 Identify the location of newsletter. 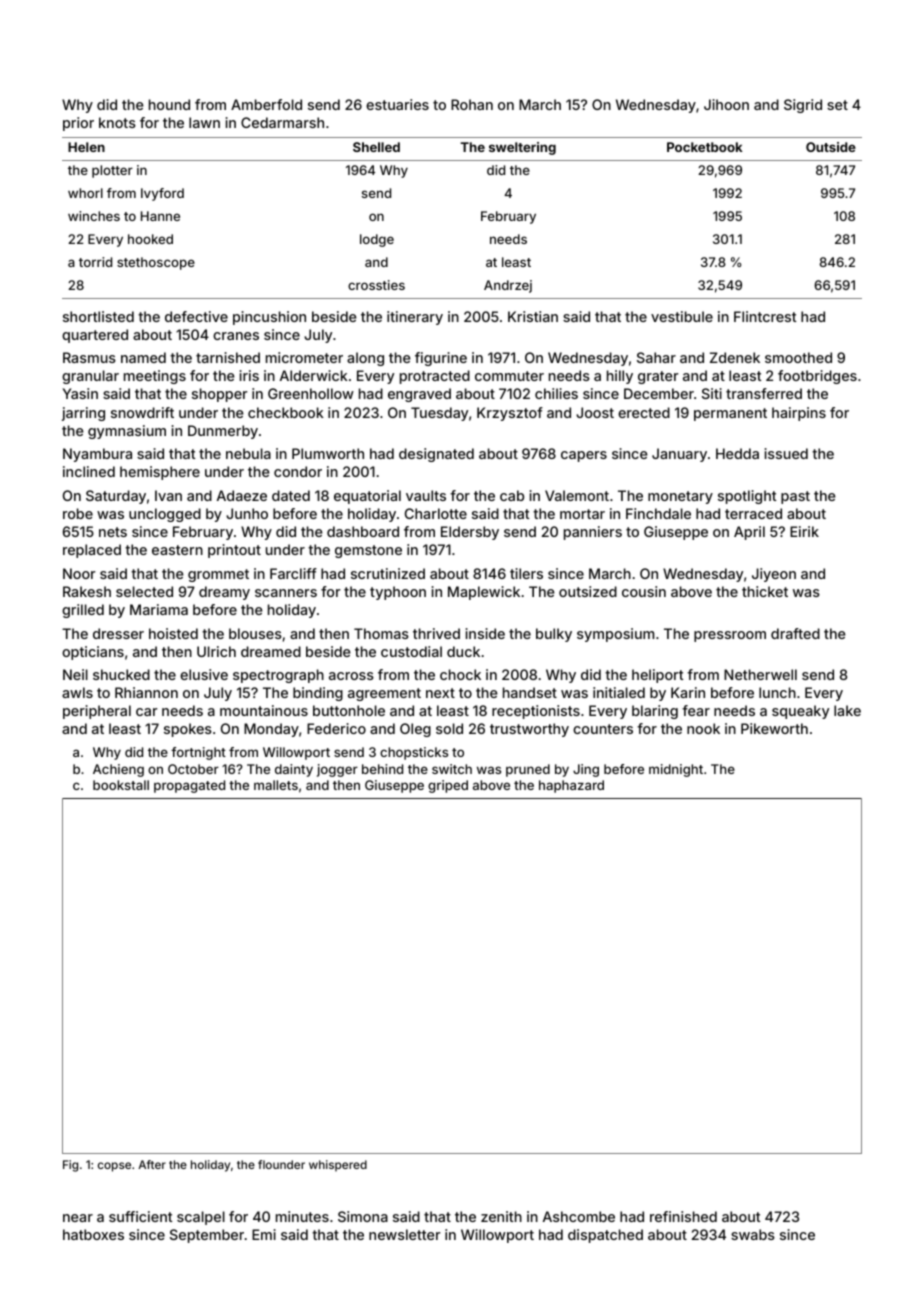
(404, 1234).
